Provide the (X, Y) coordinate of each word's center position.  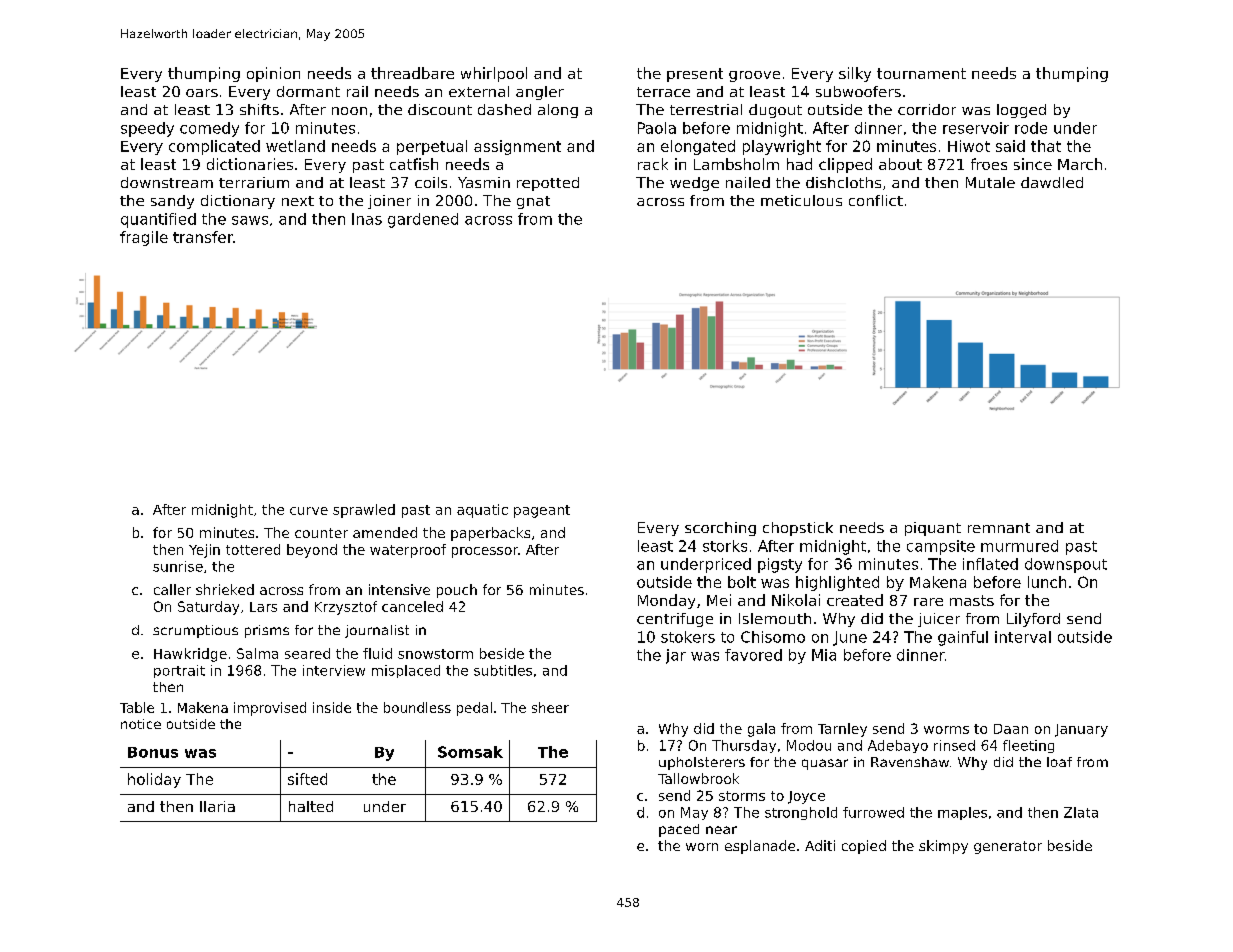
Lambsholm (736, 164)
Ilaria (217, 806)
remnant (999, 528)
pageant (542, 511)
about (900, 164)
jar (676, 656)
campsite (941, 547)
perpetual (432, 147)
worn (702, 847)
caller (172, 589)
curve (309, 511)
